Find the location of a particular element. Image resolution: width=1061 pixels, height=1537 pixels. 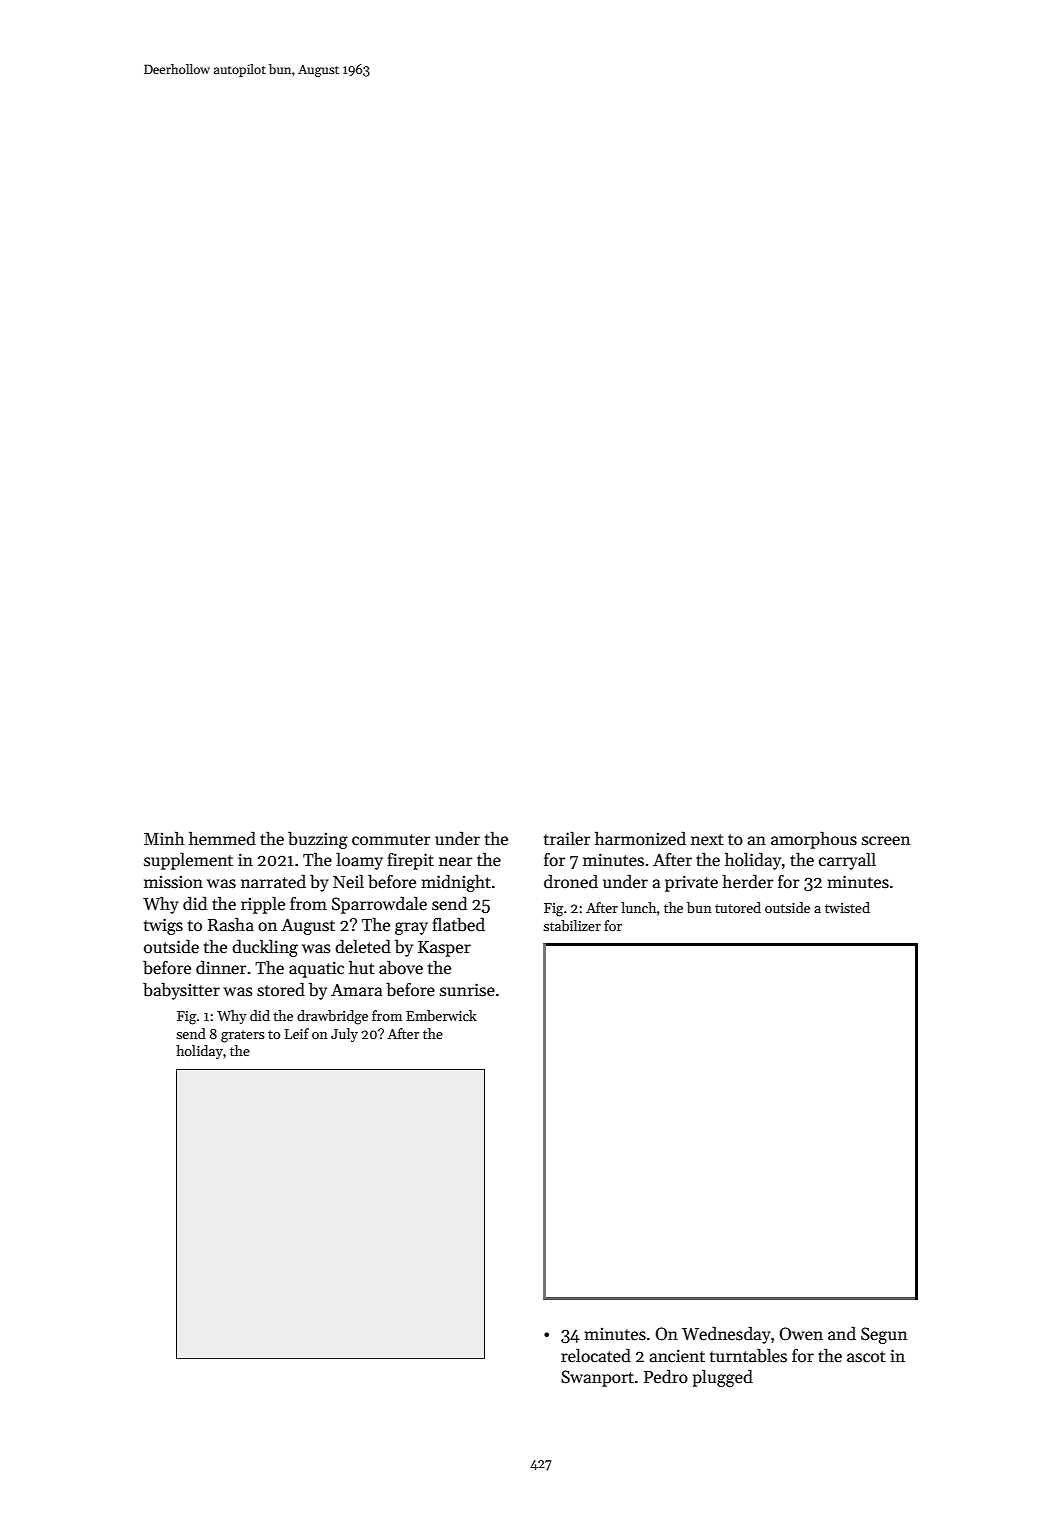

duckling is located at coordinates (265, 948).
